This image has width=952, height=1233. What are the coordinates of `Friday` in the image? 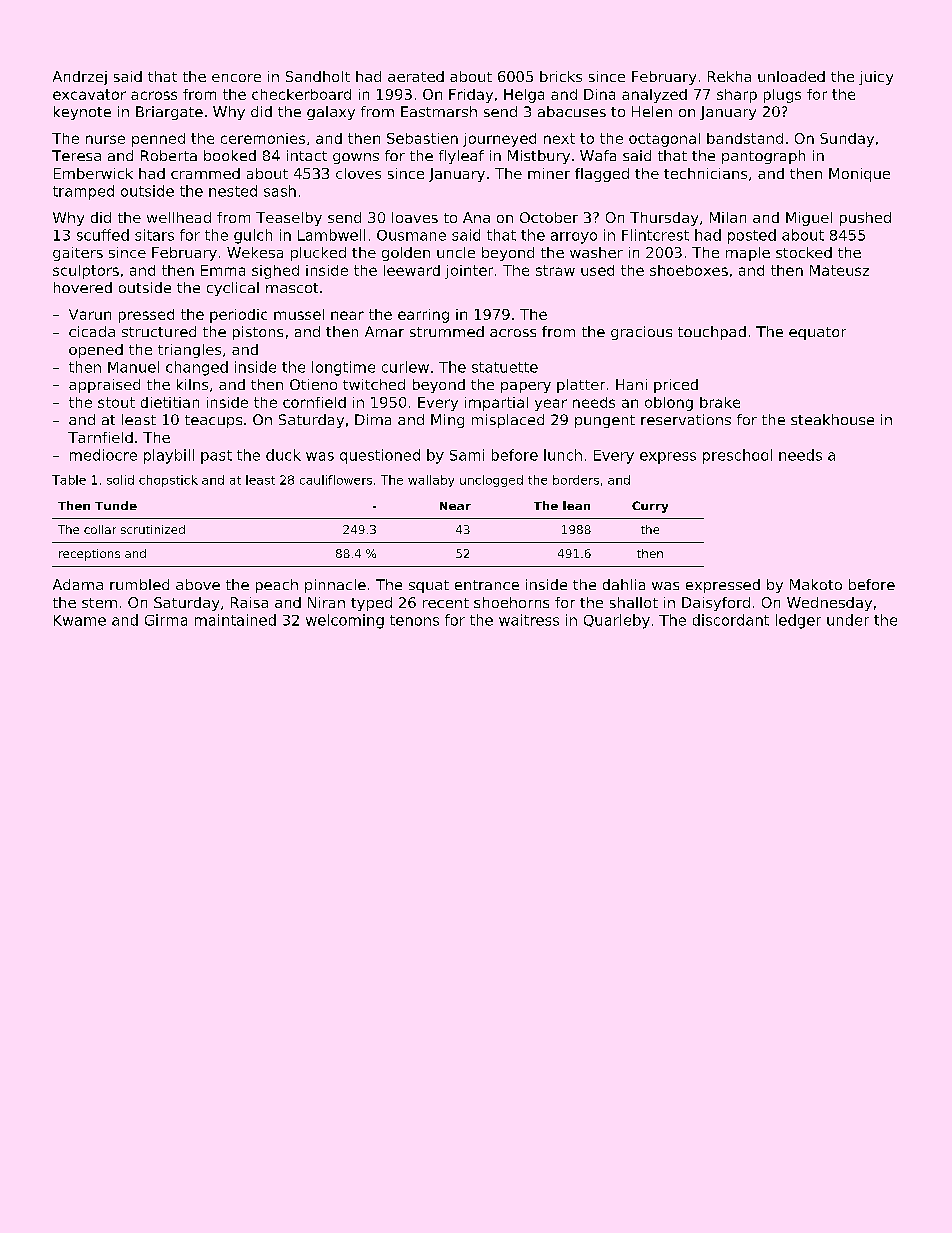 It's located at (471, 96).
